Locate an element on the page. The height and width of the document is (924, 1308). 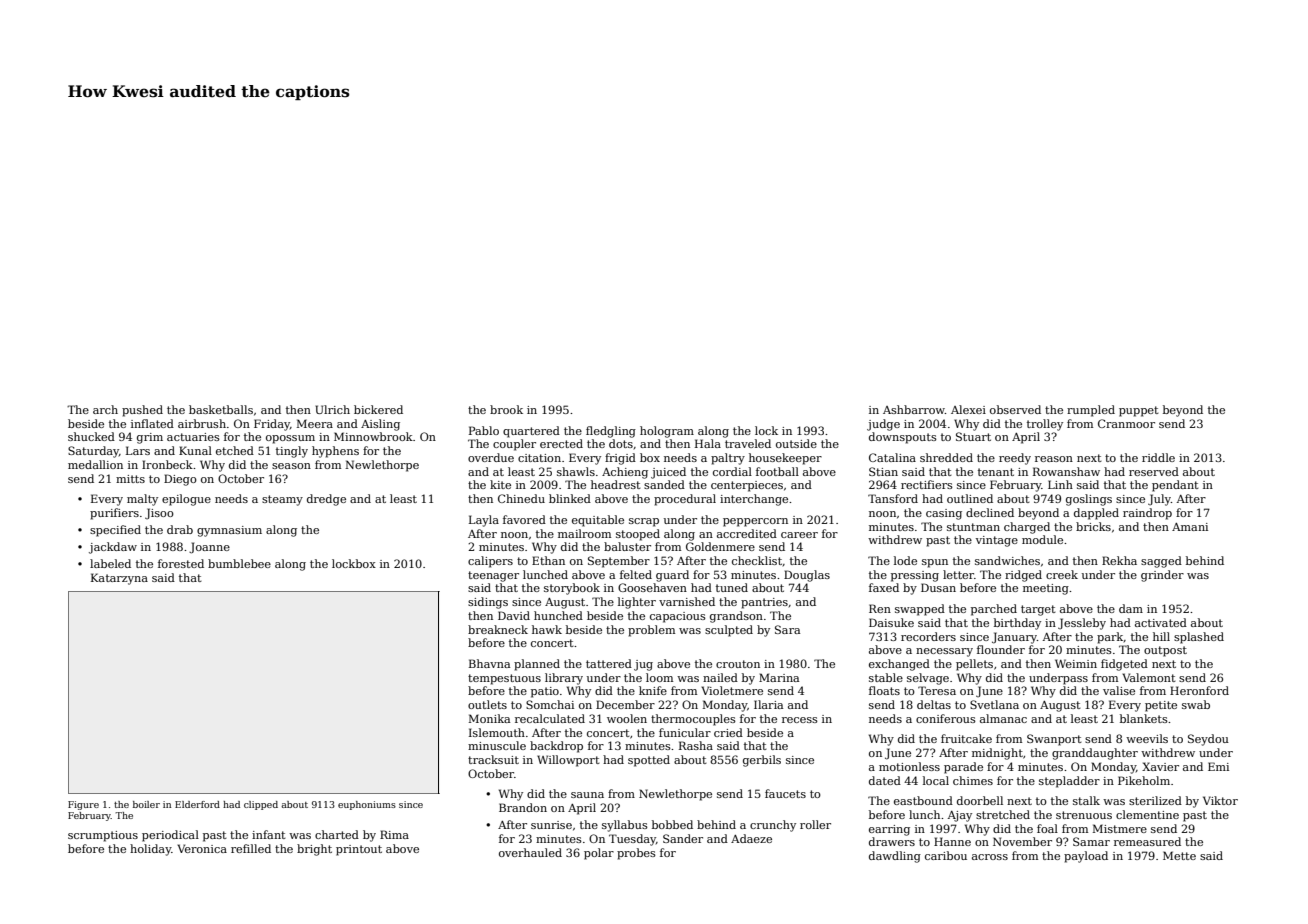
pushed is located at coordinates (142, 411).
